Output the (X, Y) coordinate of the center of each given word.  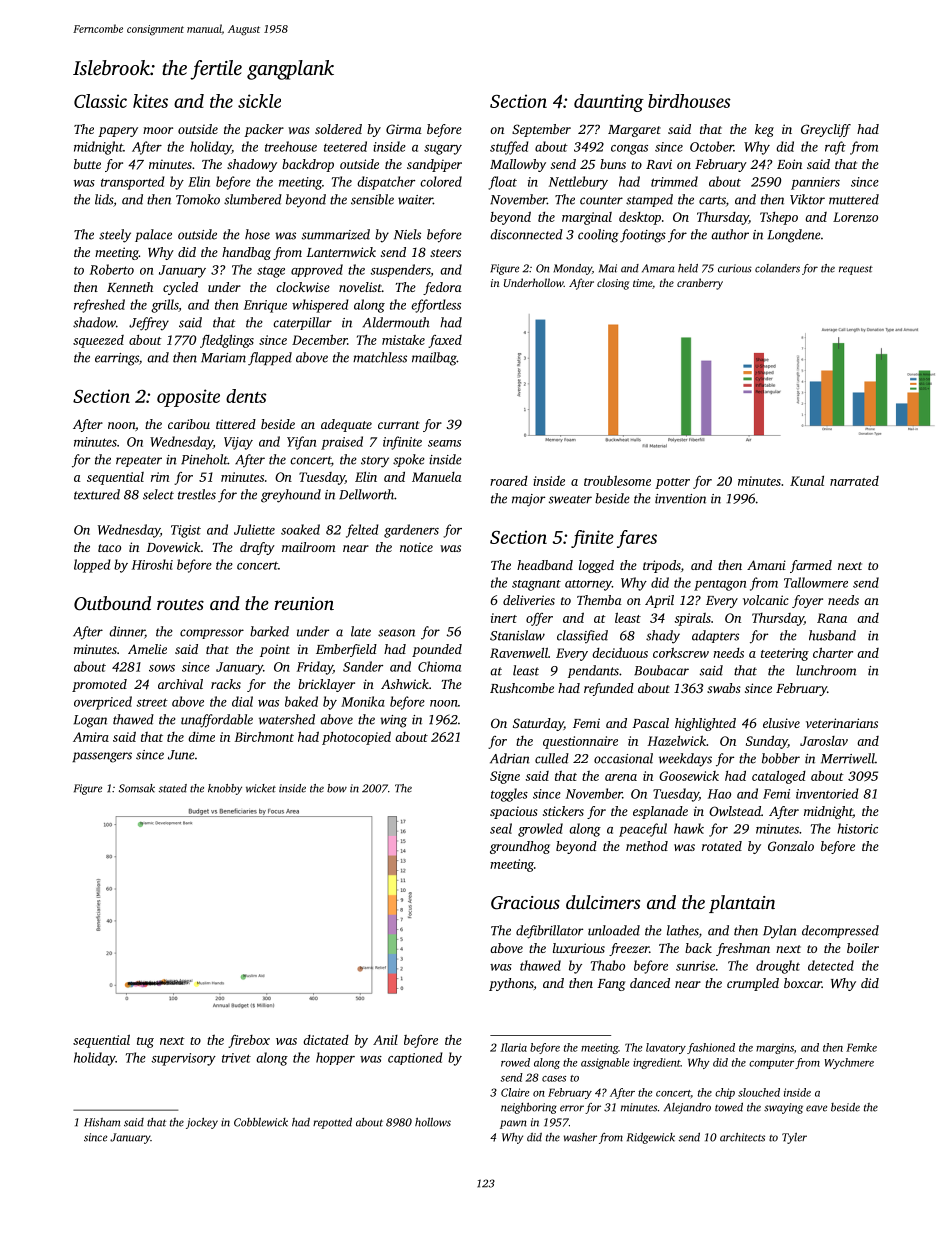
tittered (236, 424)
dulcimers (603, 902)
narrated (854, 481)
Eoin (789, 164)
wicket (261, 788)
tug (145, 1042)
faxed (445, 341)
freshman (743, 949)
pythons (511, 984)
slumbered (253, 199)
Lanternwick (341, 252)
